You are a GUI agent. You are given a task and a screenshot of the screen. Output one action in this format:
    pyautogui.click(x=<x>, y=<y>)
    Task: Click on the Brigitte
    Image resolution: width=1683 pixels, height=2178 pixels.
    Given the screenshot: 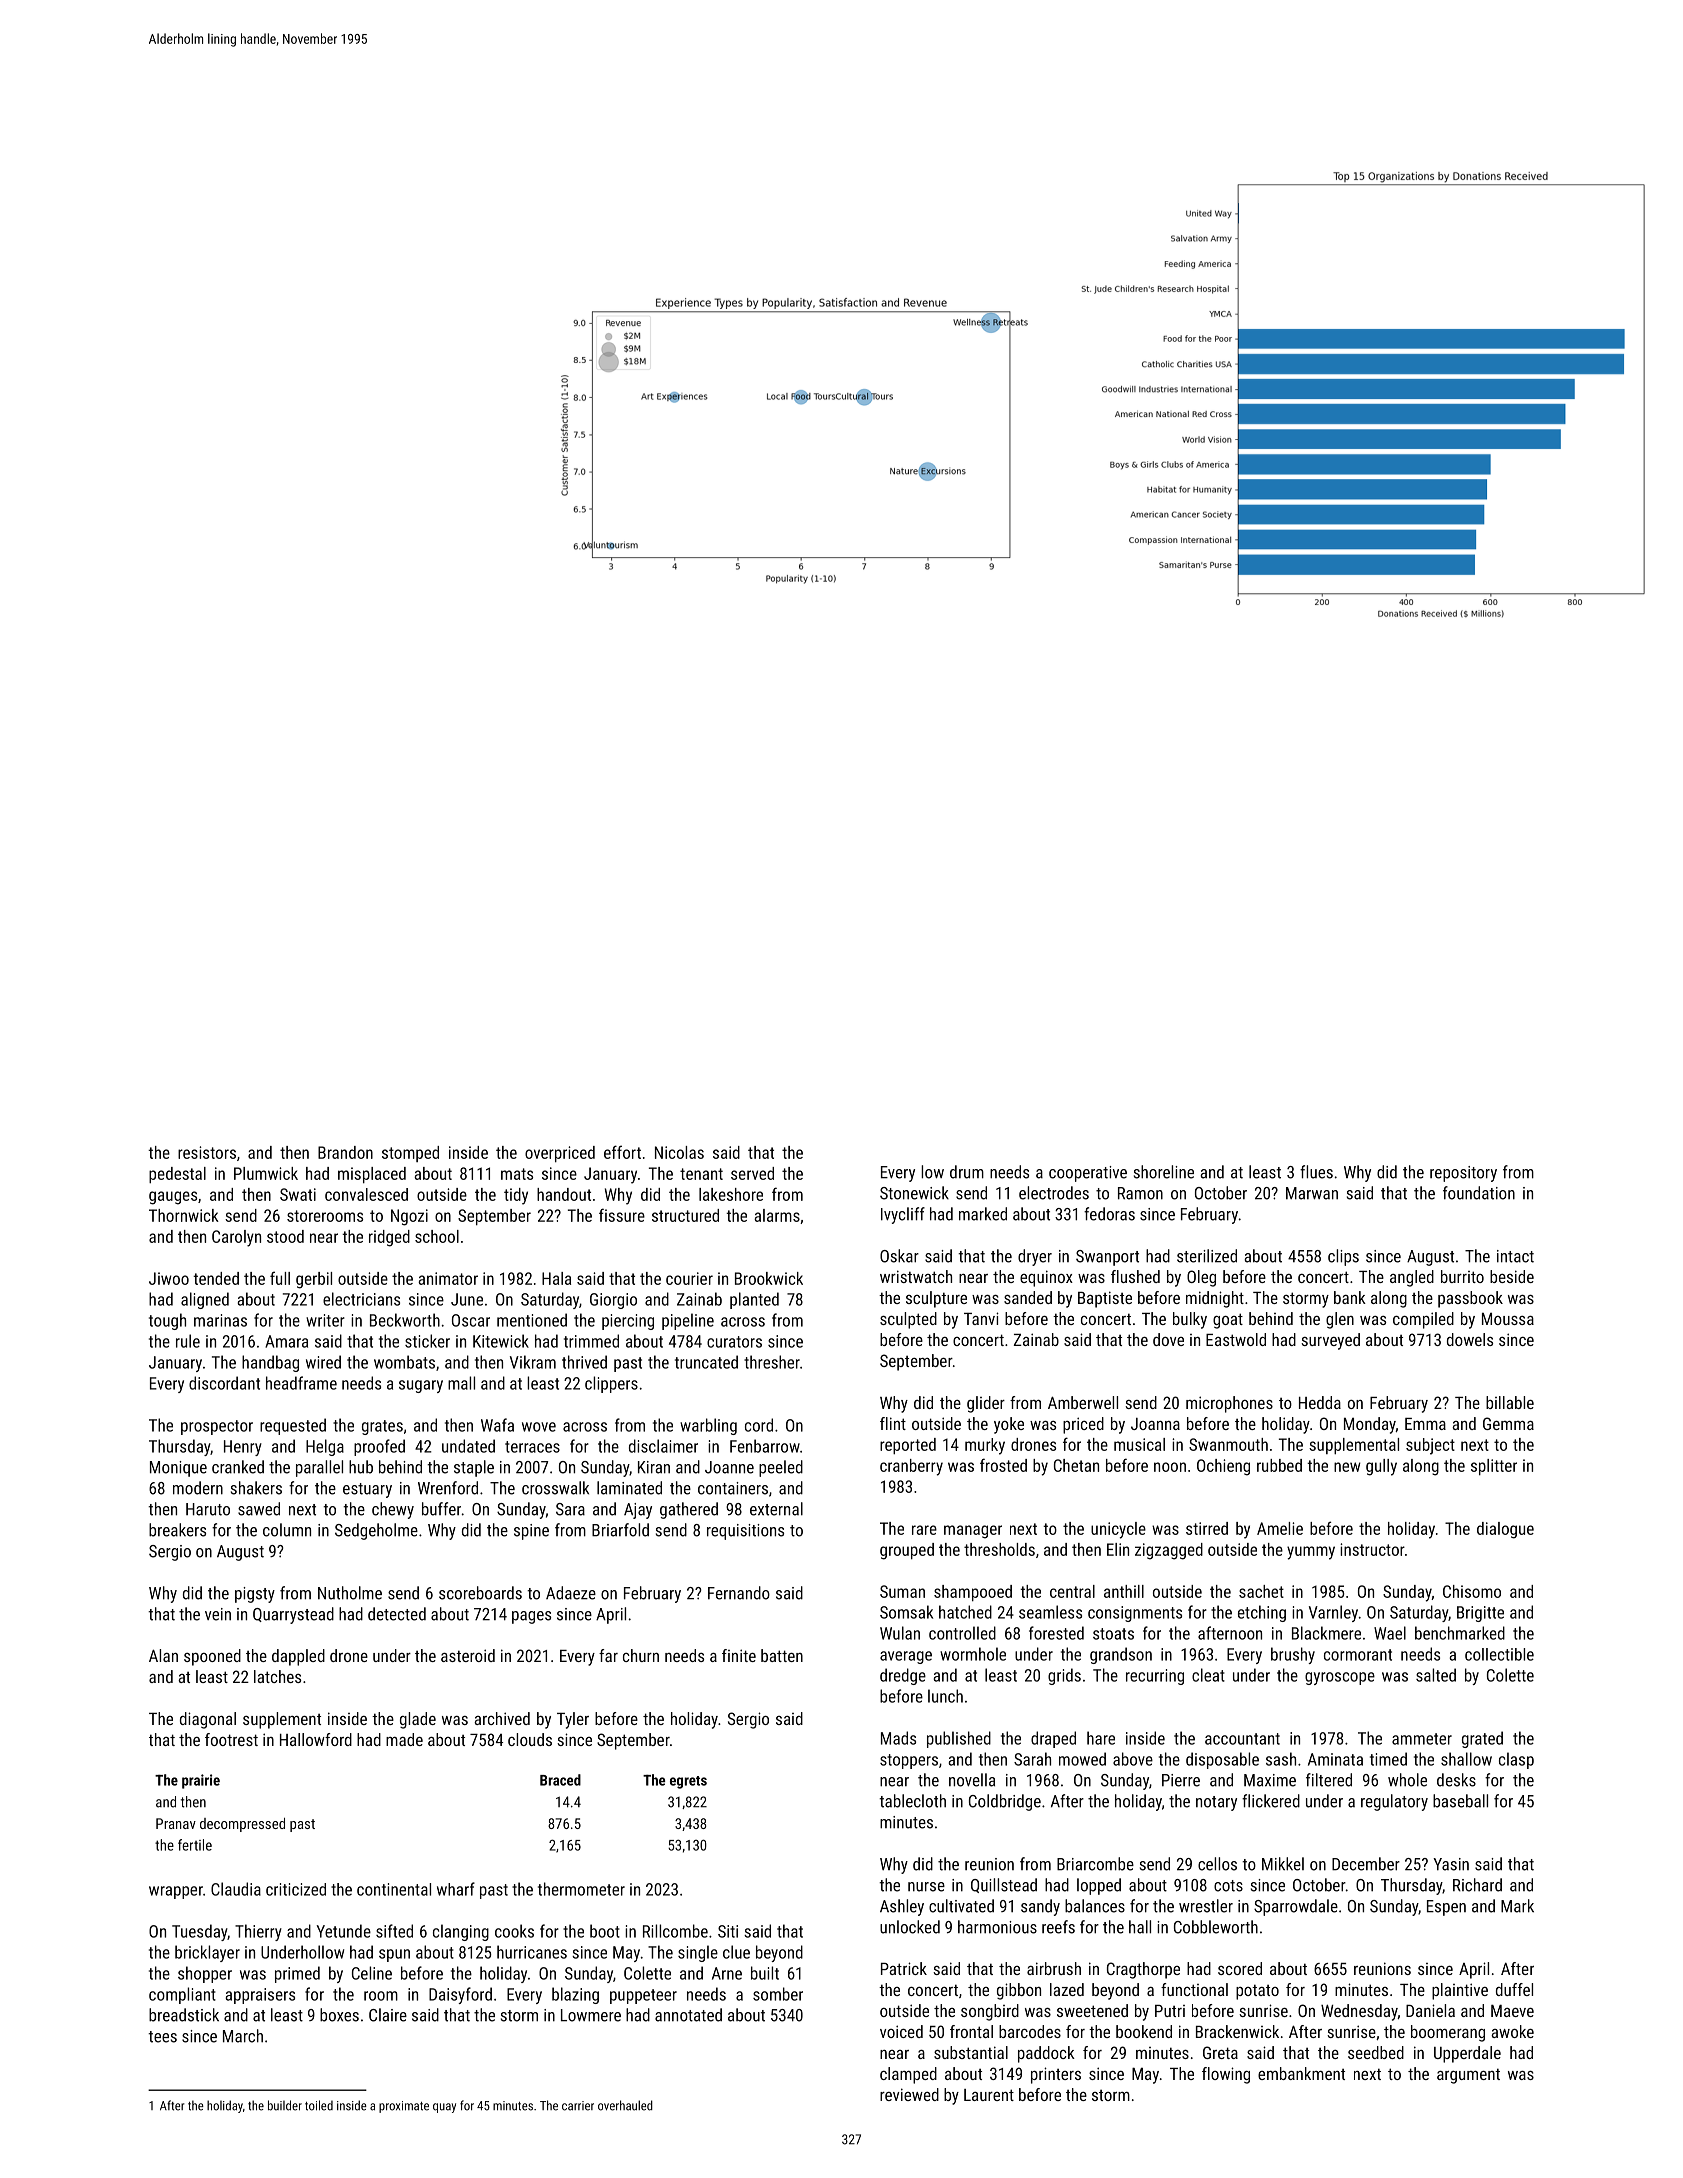 What is the action you would take?
    pyautogui.click(x=1480, y=1614)
